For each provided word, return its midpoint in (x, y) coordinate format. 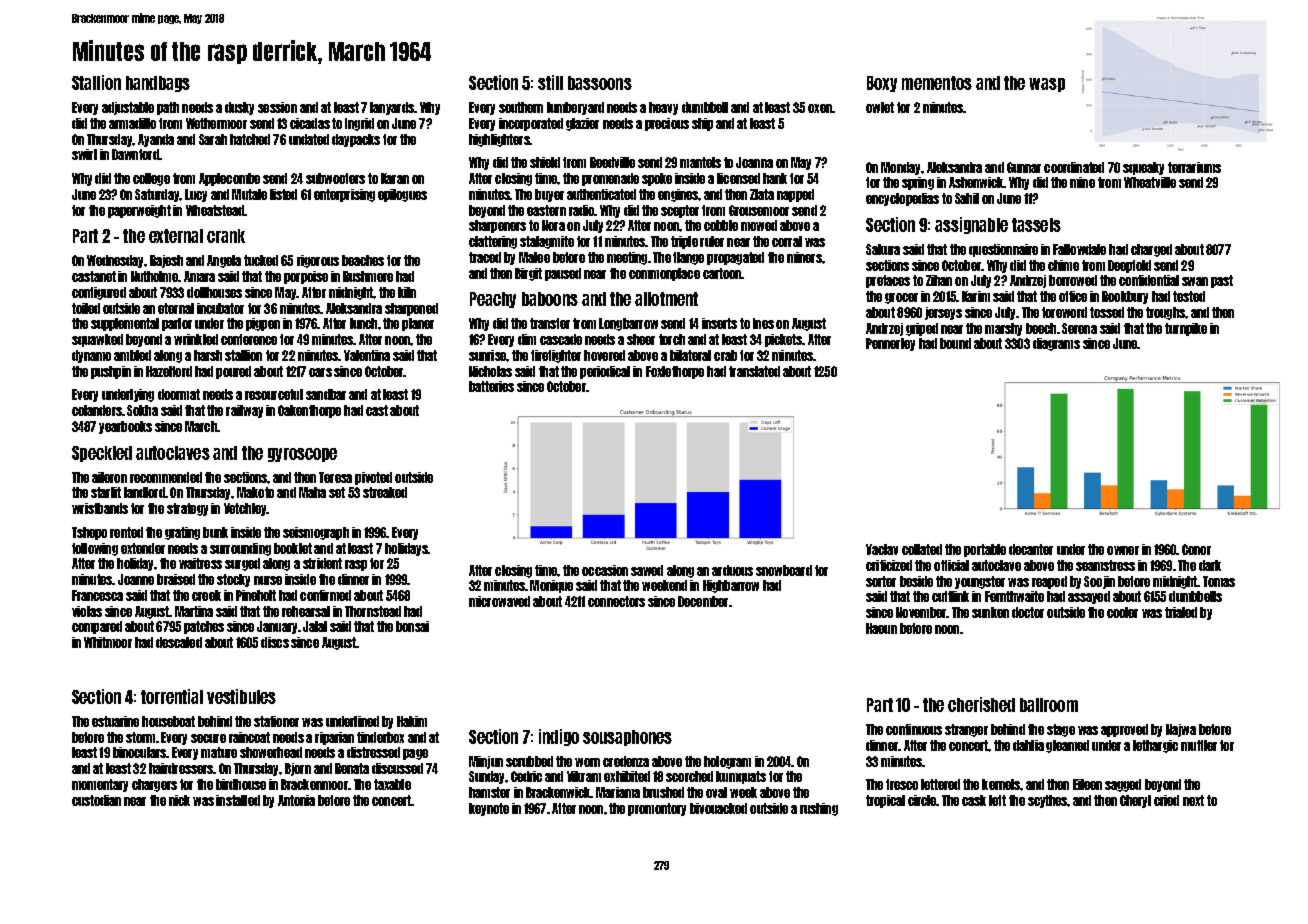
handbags (158, 84)
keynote (489, 809)
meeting (627, 258)
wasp (1047, 85)
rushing (819, 809)
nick (179, 800)
